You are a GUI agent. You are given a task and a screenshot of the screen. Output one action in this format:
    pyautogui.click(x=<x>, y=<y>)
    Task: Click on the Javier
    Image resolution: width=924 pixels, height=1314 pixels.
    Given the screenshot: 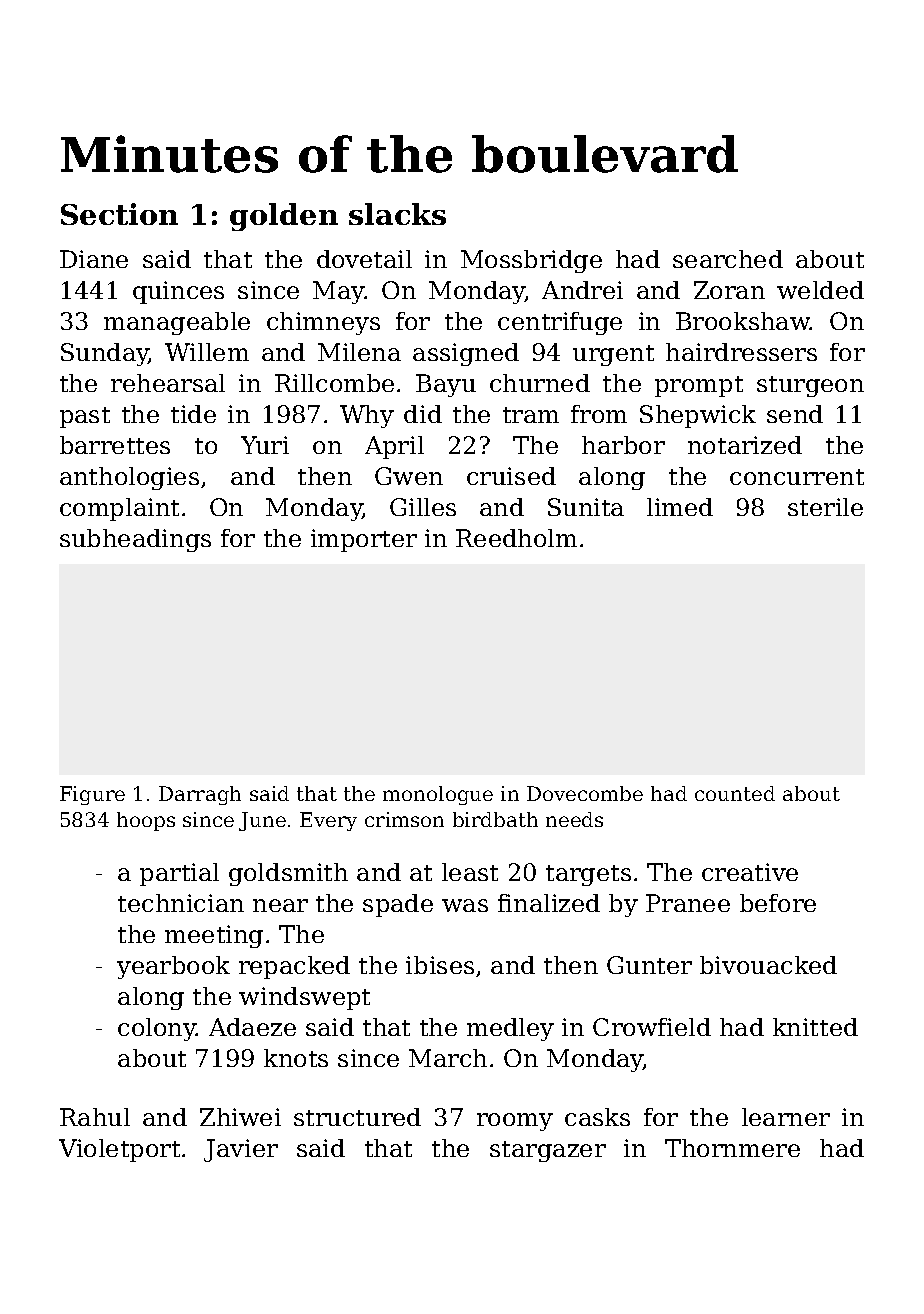 What is the action you would take?
    pyautogui.click(x=241, y=1150)
